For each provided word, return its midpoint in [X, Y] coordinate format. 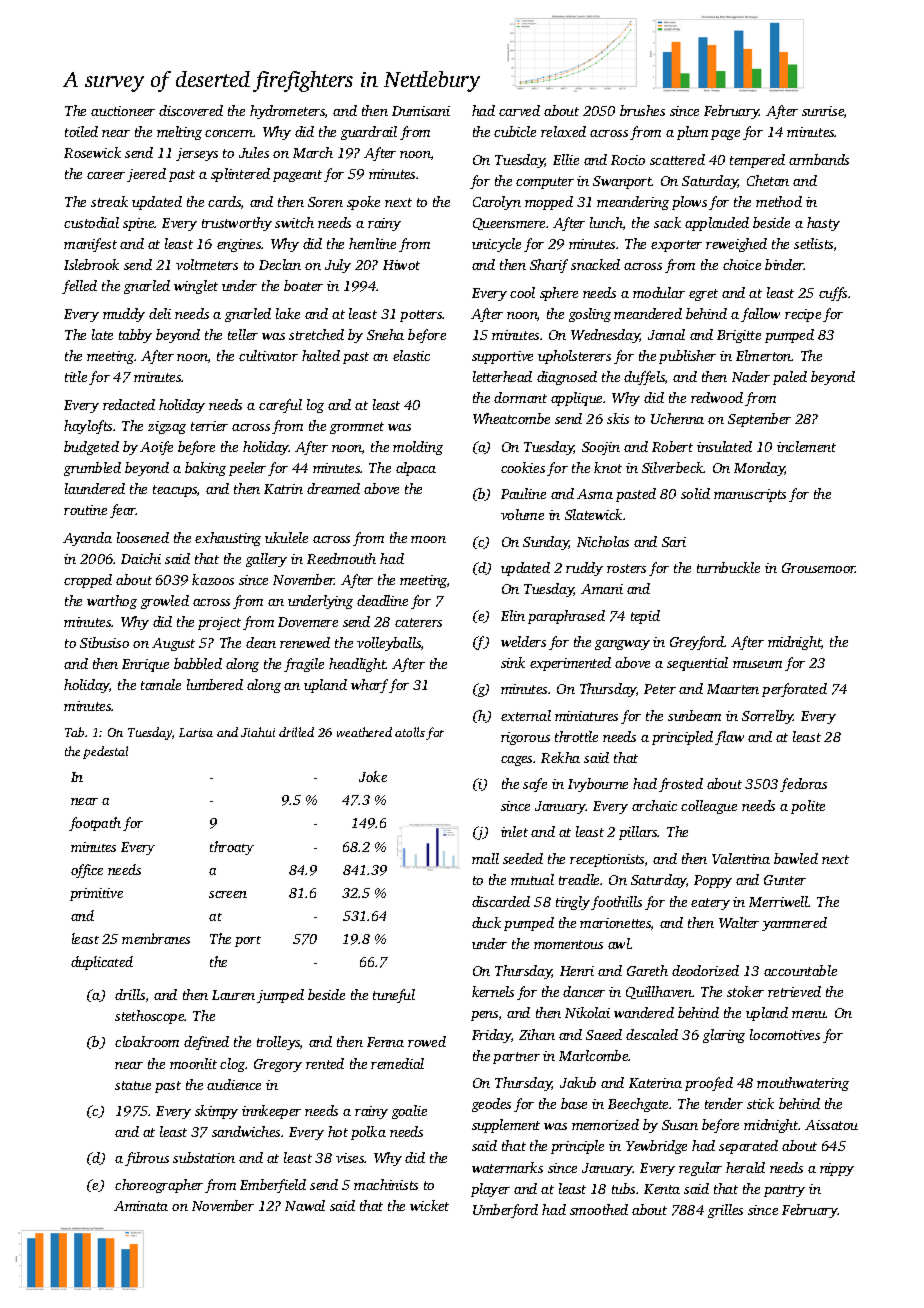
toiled [81, 131]
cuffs [833, 294]
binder [784, 264]
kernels [493, 991]
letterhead [502, 376]
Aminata [141, 1206]
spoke [363, 203]
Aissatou [831, 1125]
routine [85, 510]
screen [228, 894]
